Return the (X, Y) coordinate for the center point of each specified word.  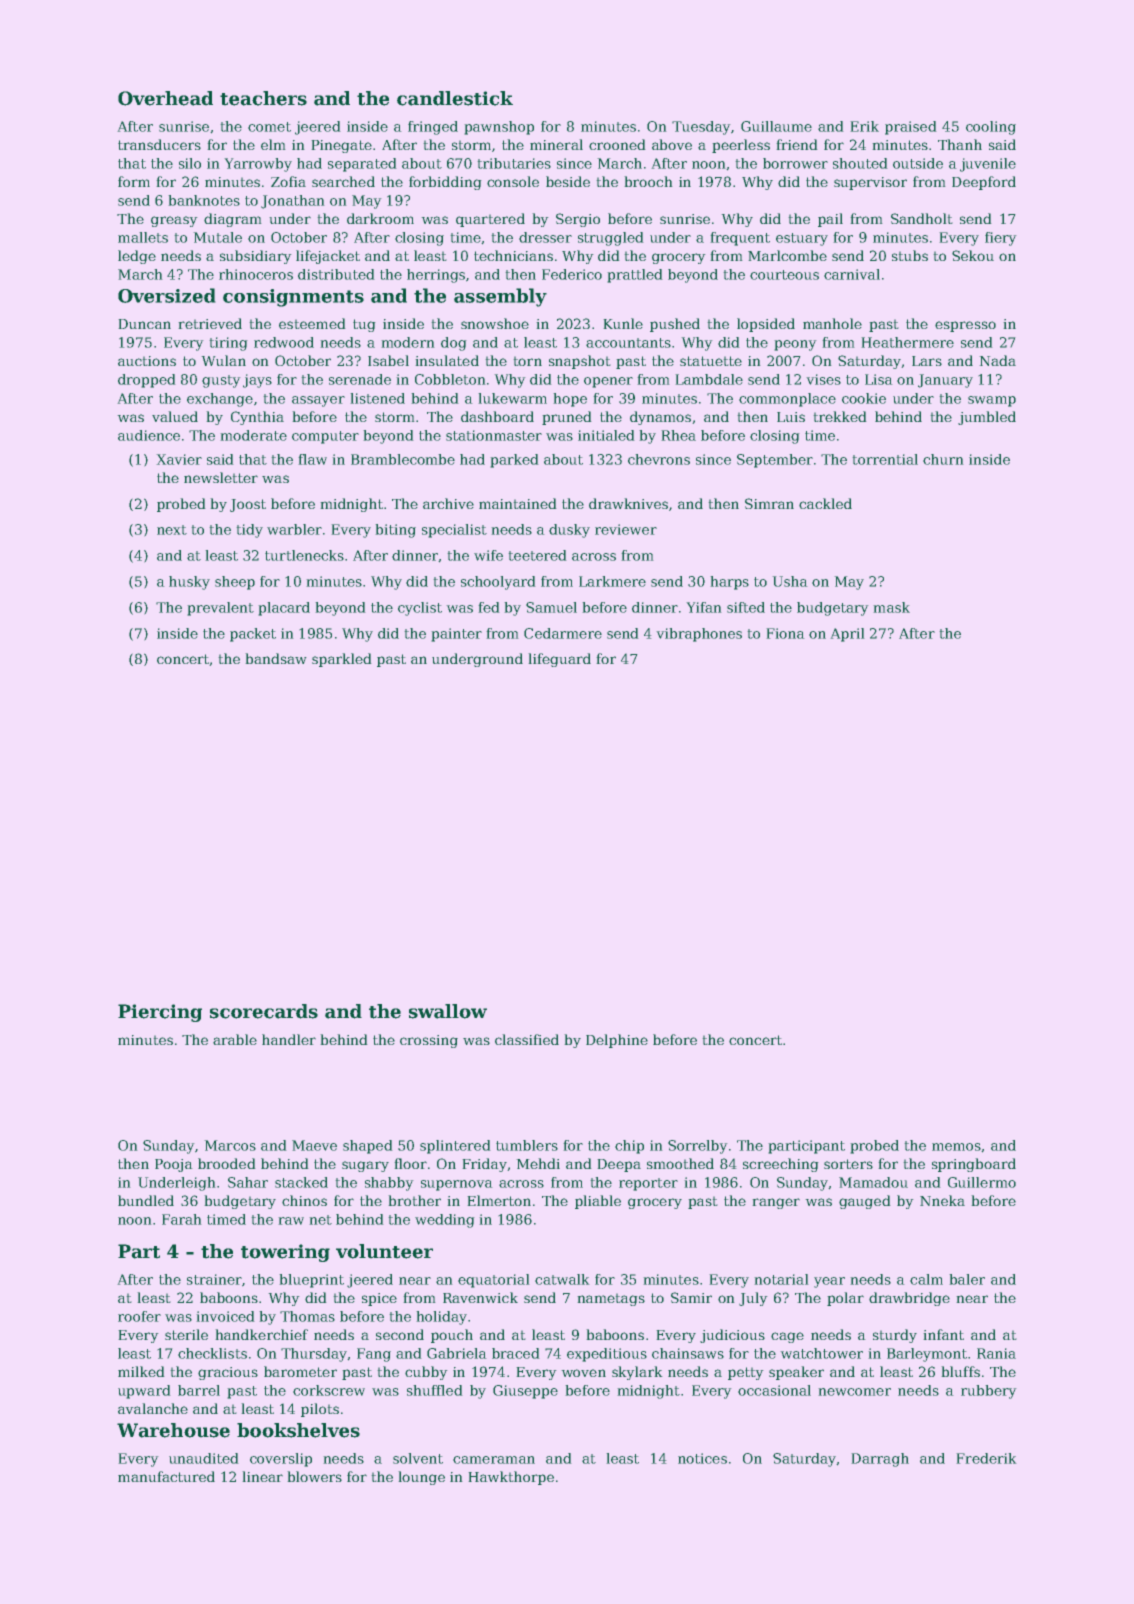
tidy (250, 531)
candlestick (455, 98)
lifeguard (560, 660)
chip (629, 1147)
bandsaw (276, 658)
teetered (537, 555)
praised (910, 128)
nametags (611, 1300)
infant (944, 1334)
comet (269, 127)
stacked (301, 1182)
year (829, 1282)
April (847, 635)
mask (892, 607)
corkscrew (329, 1390)
